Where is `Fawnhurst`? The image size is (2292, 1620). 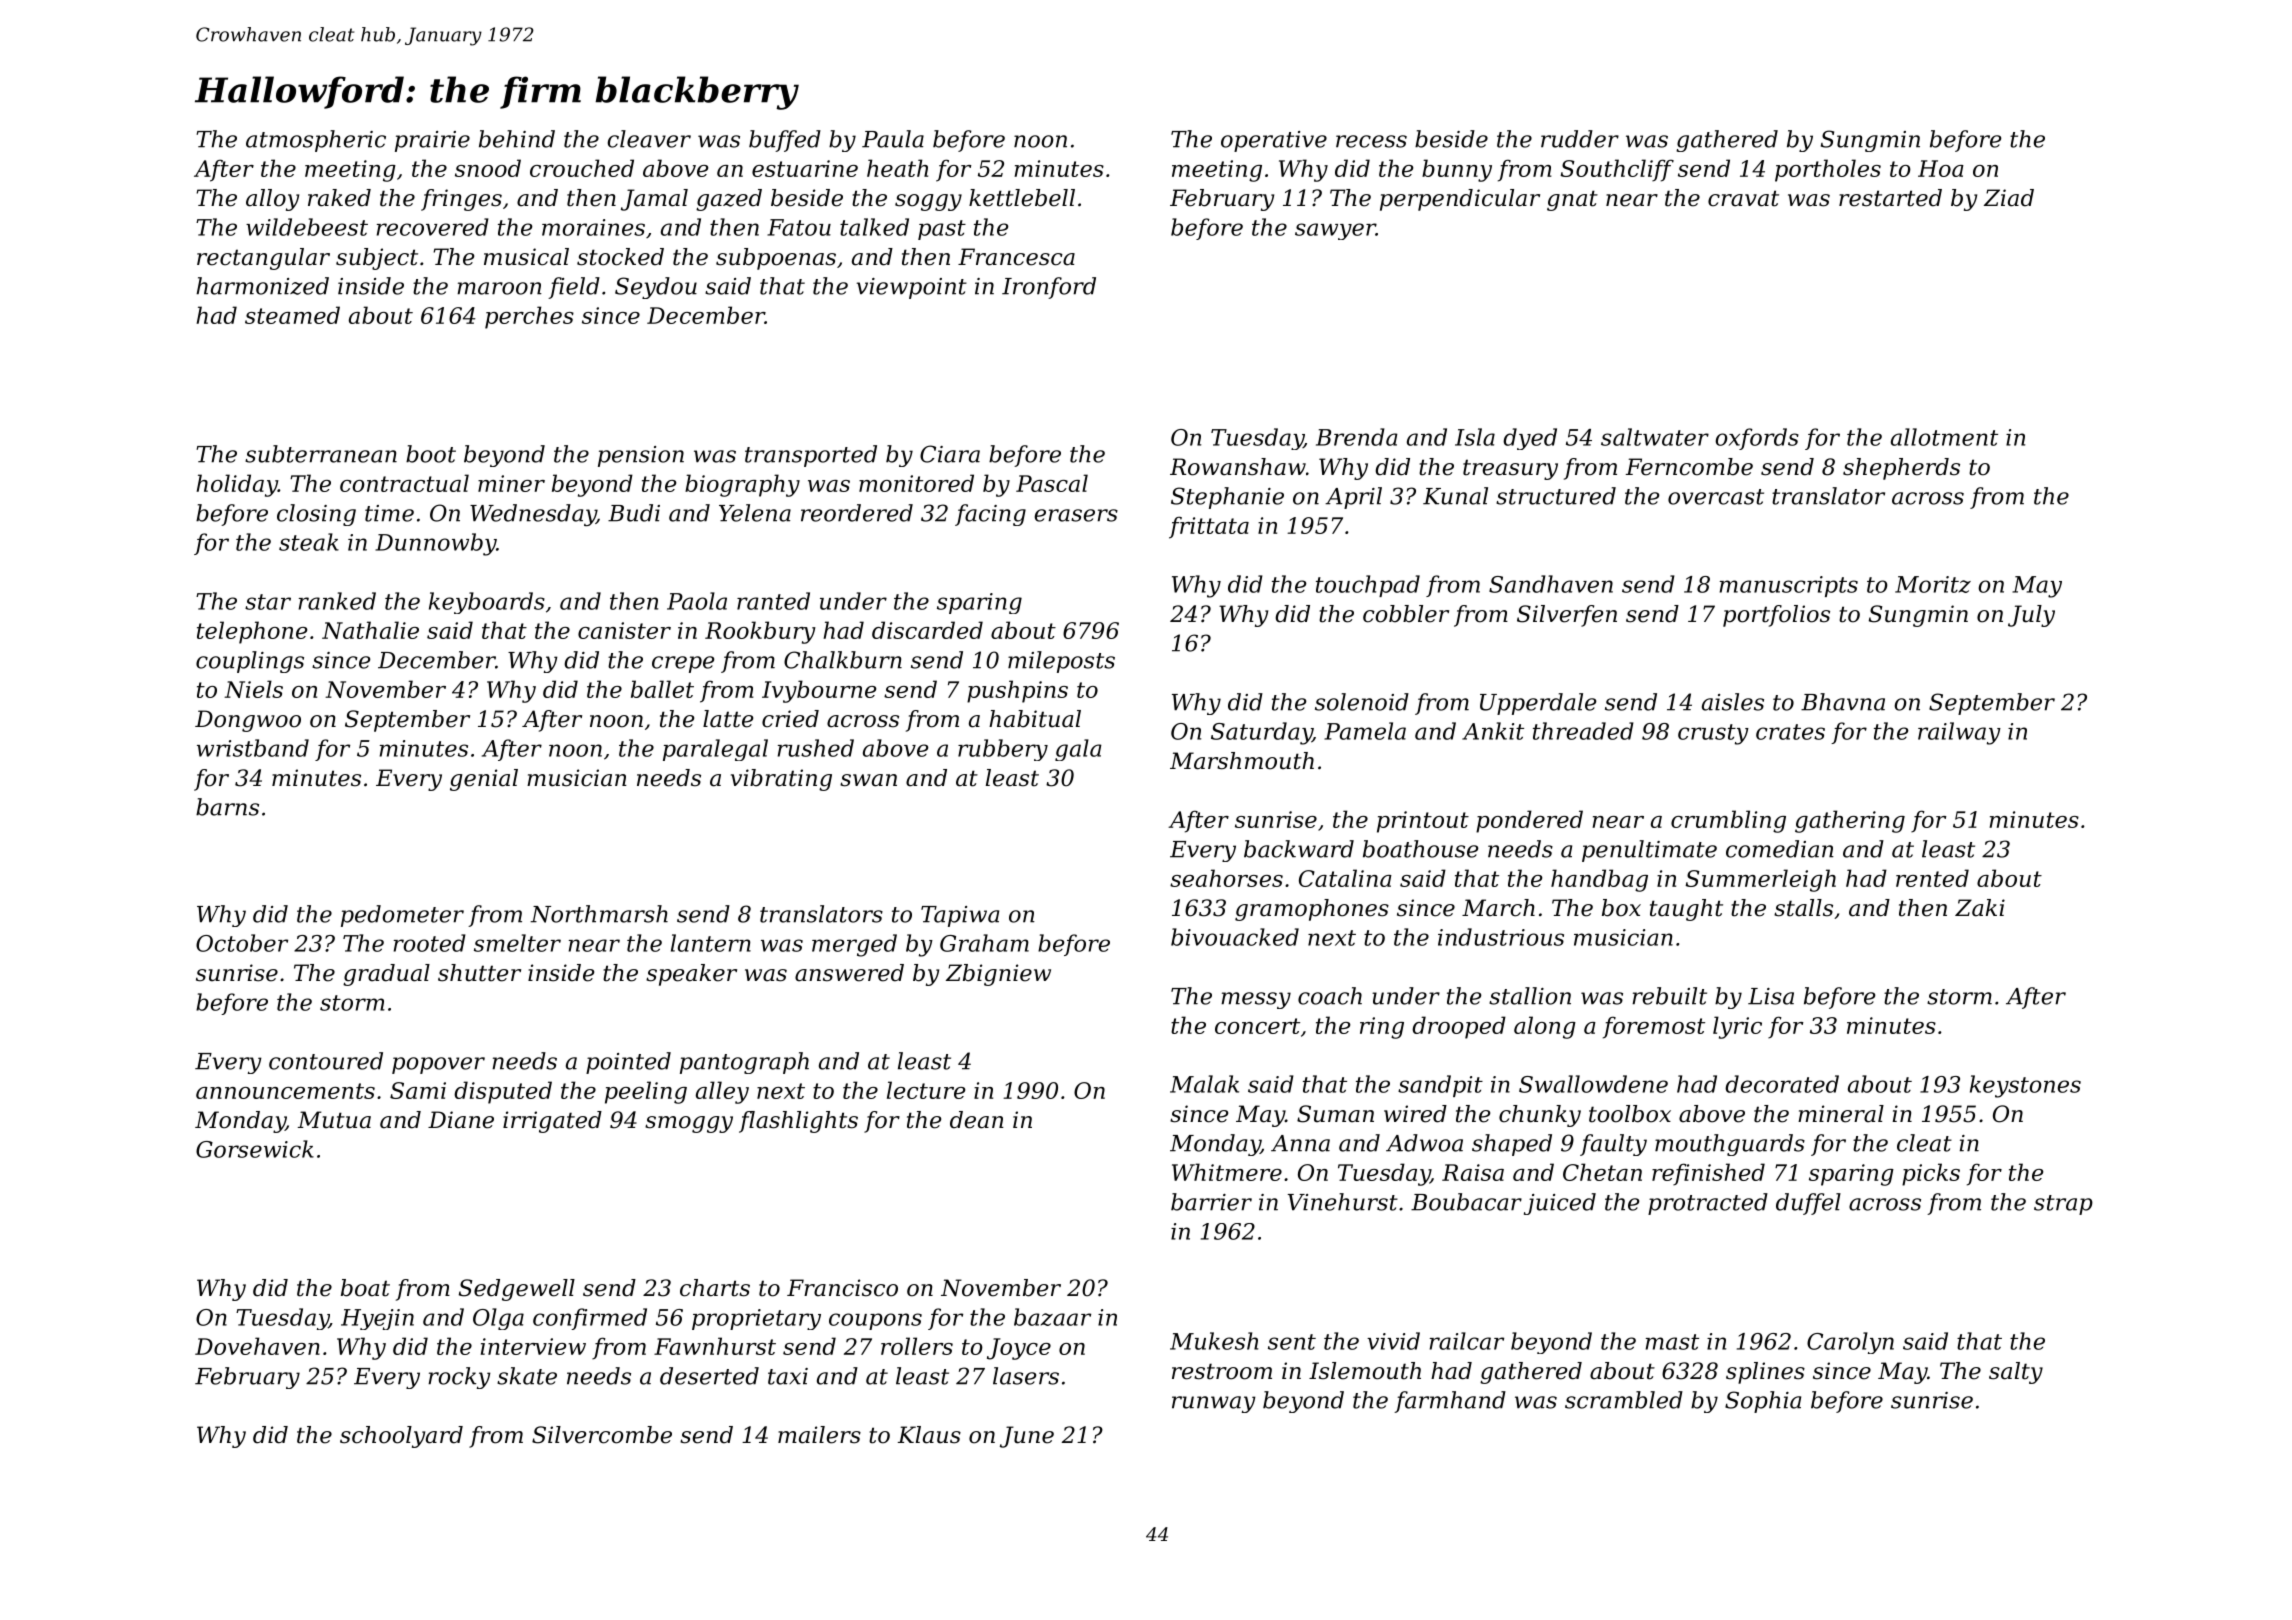 Fawnhurst is located at coordinates (715, 1346).
